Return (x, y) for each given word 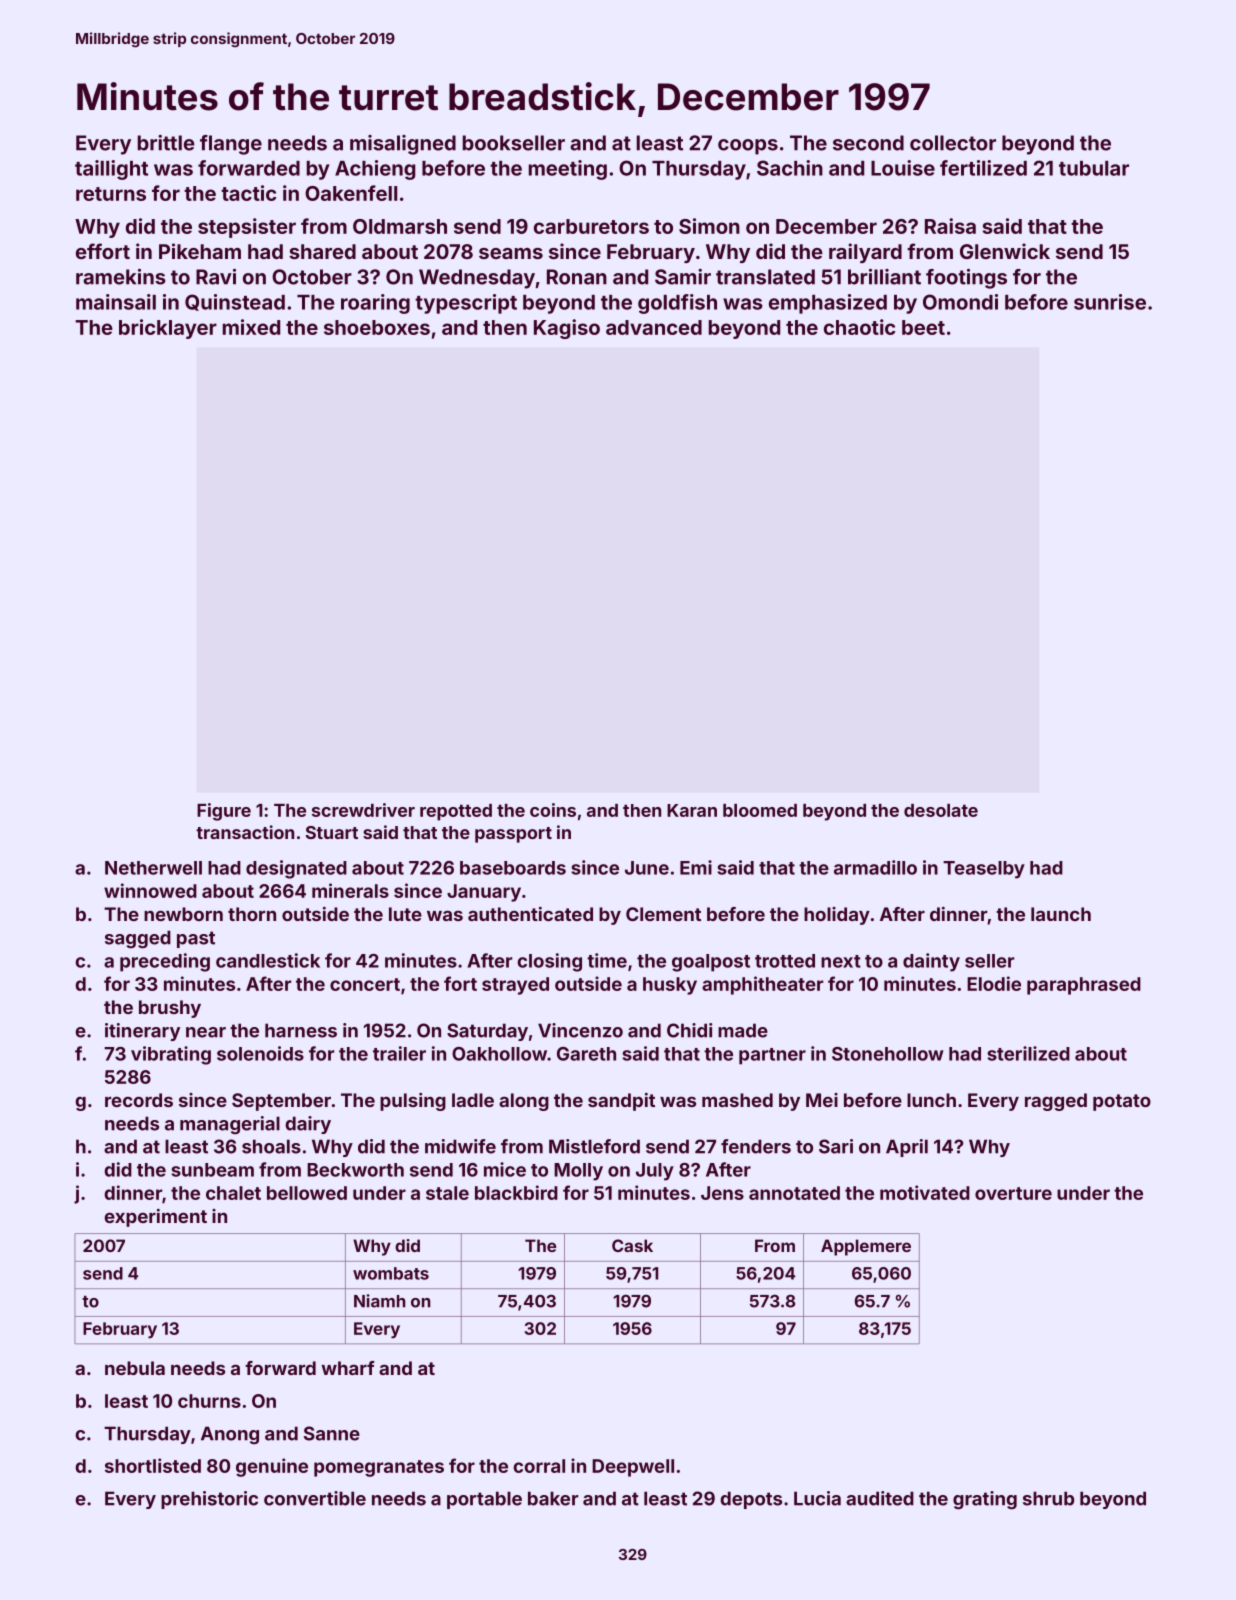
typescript (466, 304)
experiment (156, 1218)
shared (322, 251)
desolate (941, 810)
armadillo (875, 867)
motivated (925, 1192)
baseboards (513, 868)
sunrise (1110, 302)
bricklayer (168, 329)
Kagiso (567, 329)
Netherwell (153, 868)
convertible (315, 1498)
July (655, 1172)
